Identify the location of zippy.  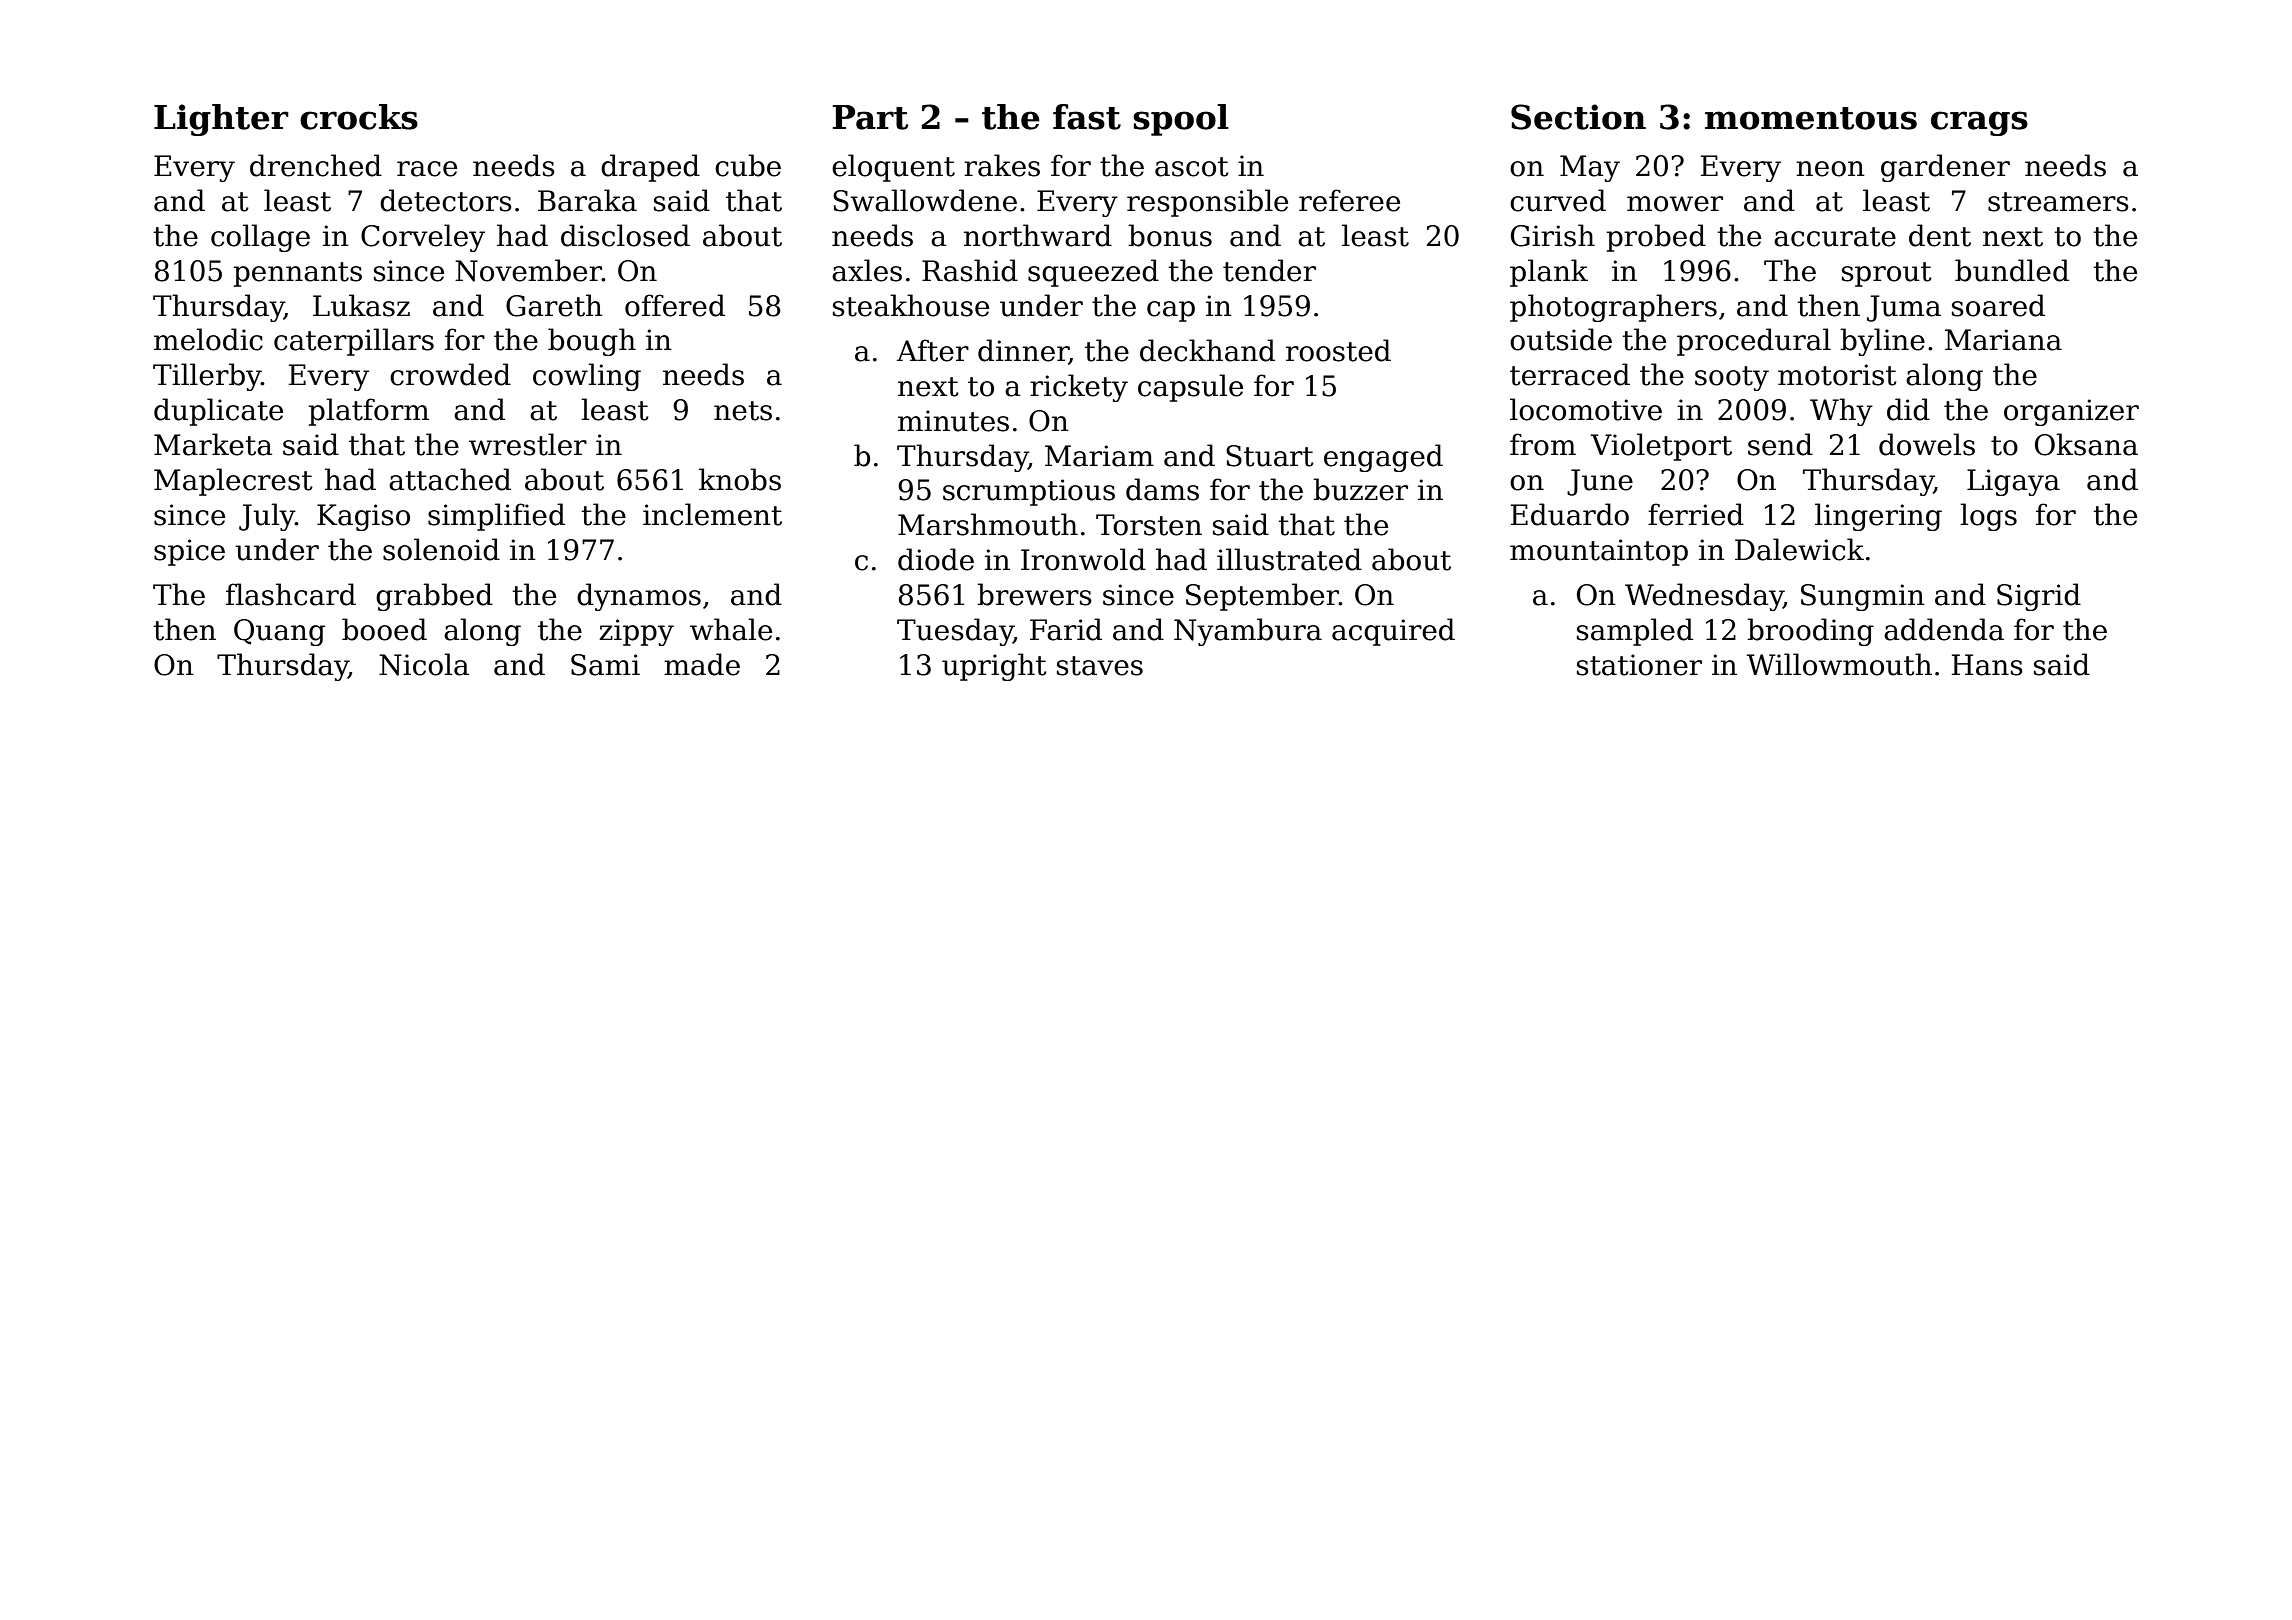
(636, 632).
